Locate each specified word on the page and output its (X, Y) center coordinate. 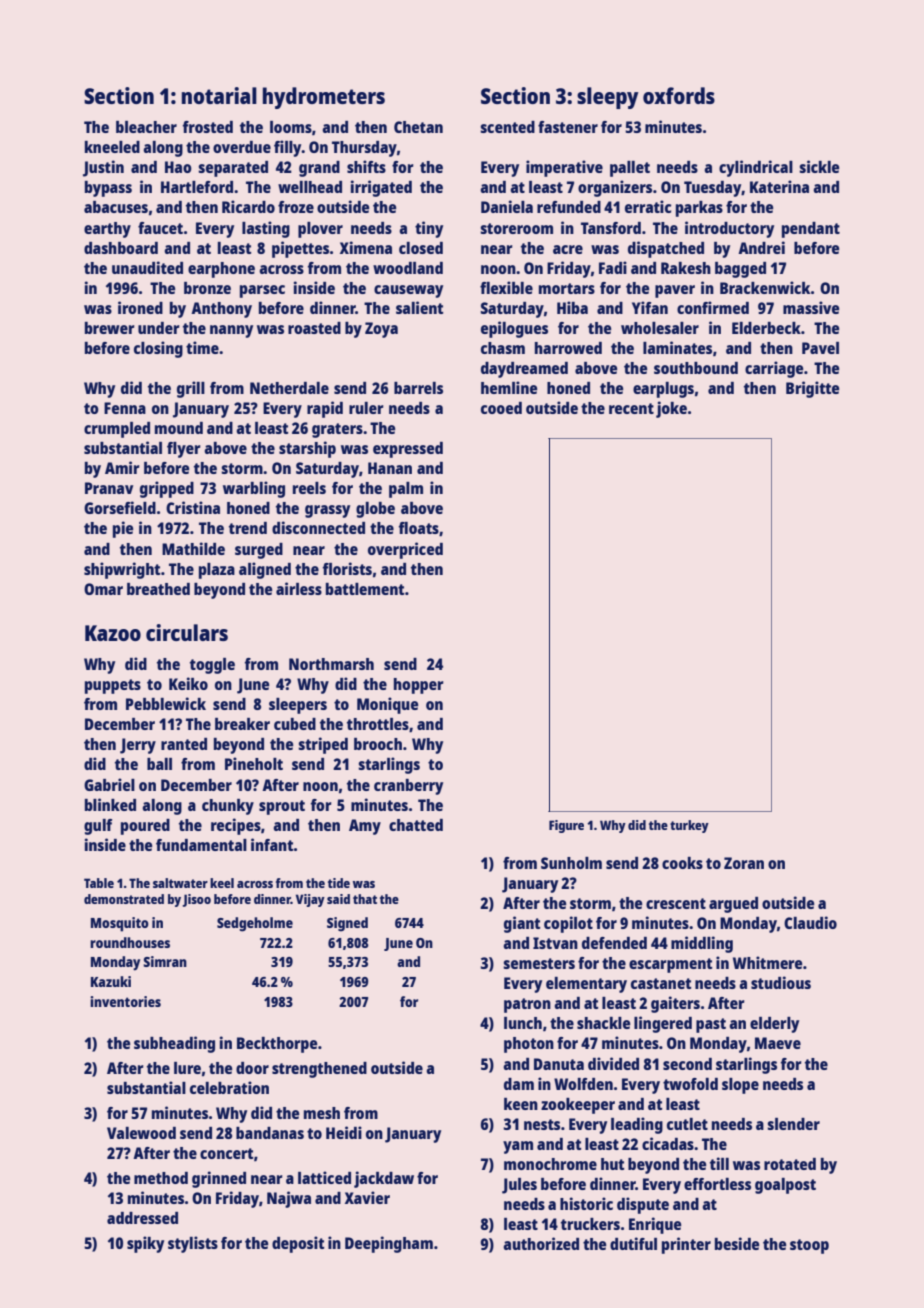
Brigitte (812, 389)
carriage (774, 369)
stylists (193, 1244)
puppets (113, 686)
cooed (501, 408)
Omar (103, 589)
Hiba (572, 307)
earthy (107, 230)
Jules (519, 1186)
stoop (809, 1246)
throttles (378, 724)
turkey (689, 826)
